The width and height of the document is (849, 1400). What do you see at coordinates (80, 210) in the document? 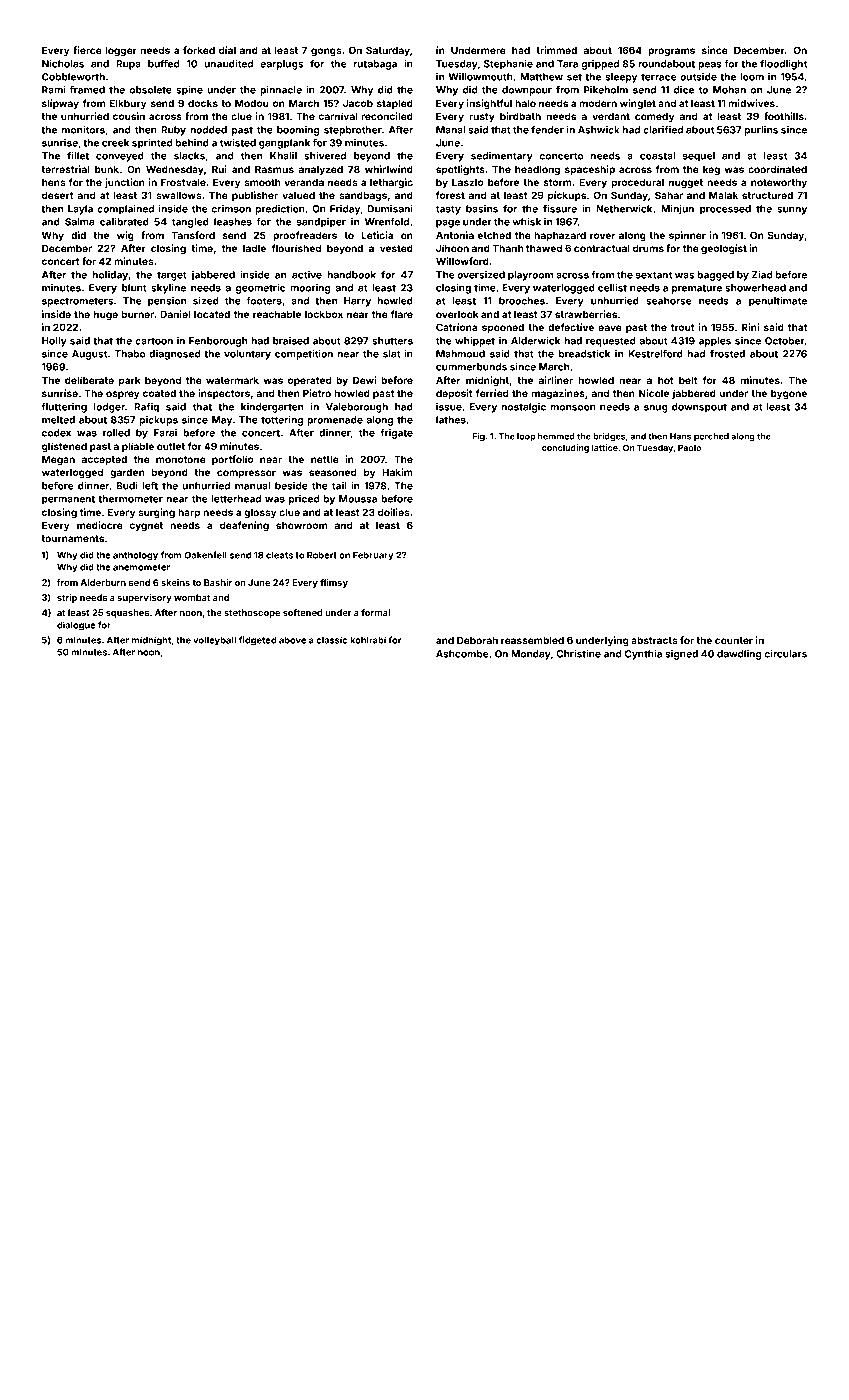
I see `Layla` at bounding box center [80, 210].
